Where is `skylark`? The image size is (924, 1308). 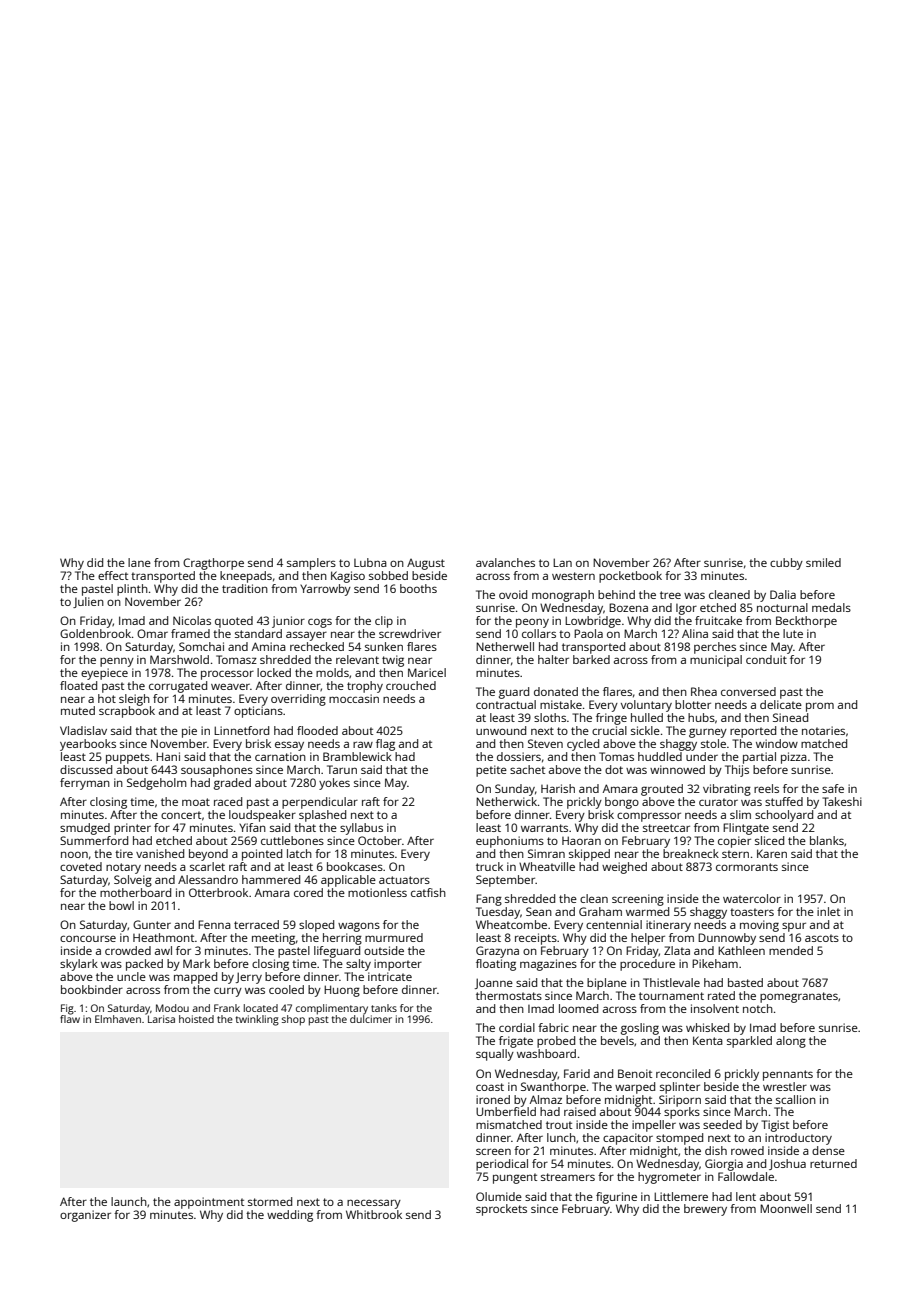
skylark is located at coordinates (79, 965).
